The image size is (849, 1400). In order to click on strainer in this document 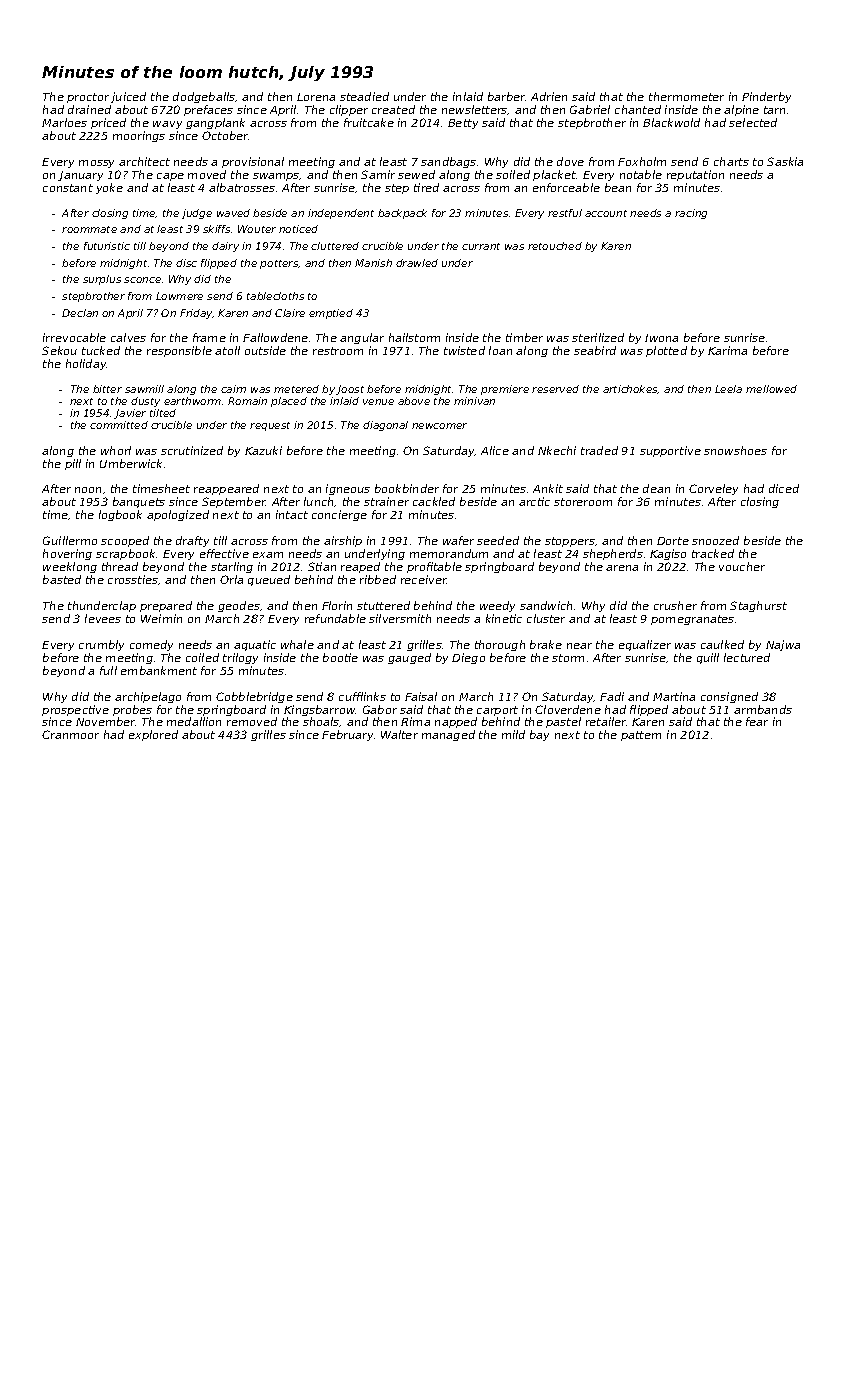, I will do `click(386, 501)`.
